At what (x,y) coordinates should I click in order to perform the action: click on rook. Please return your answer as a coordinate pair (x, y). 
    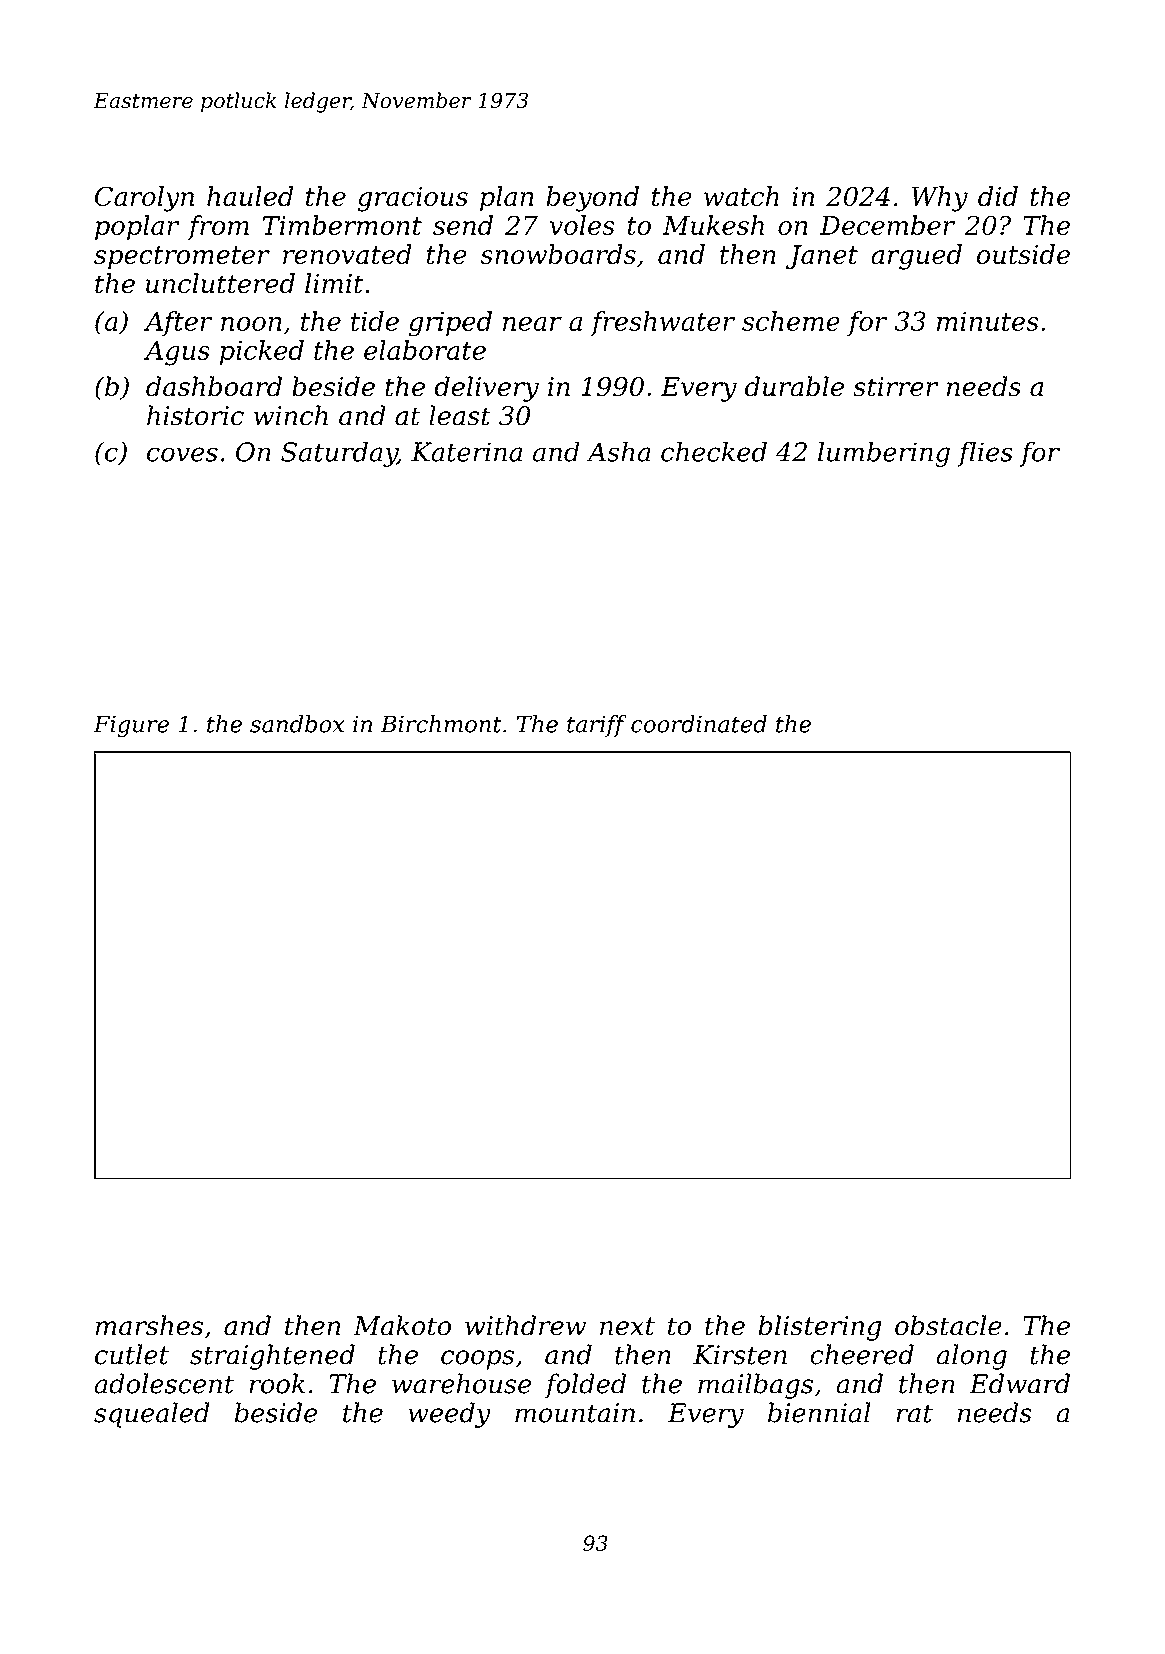
    Looking at the image, I should click on (277, 1383).
